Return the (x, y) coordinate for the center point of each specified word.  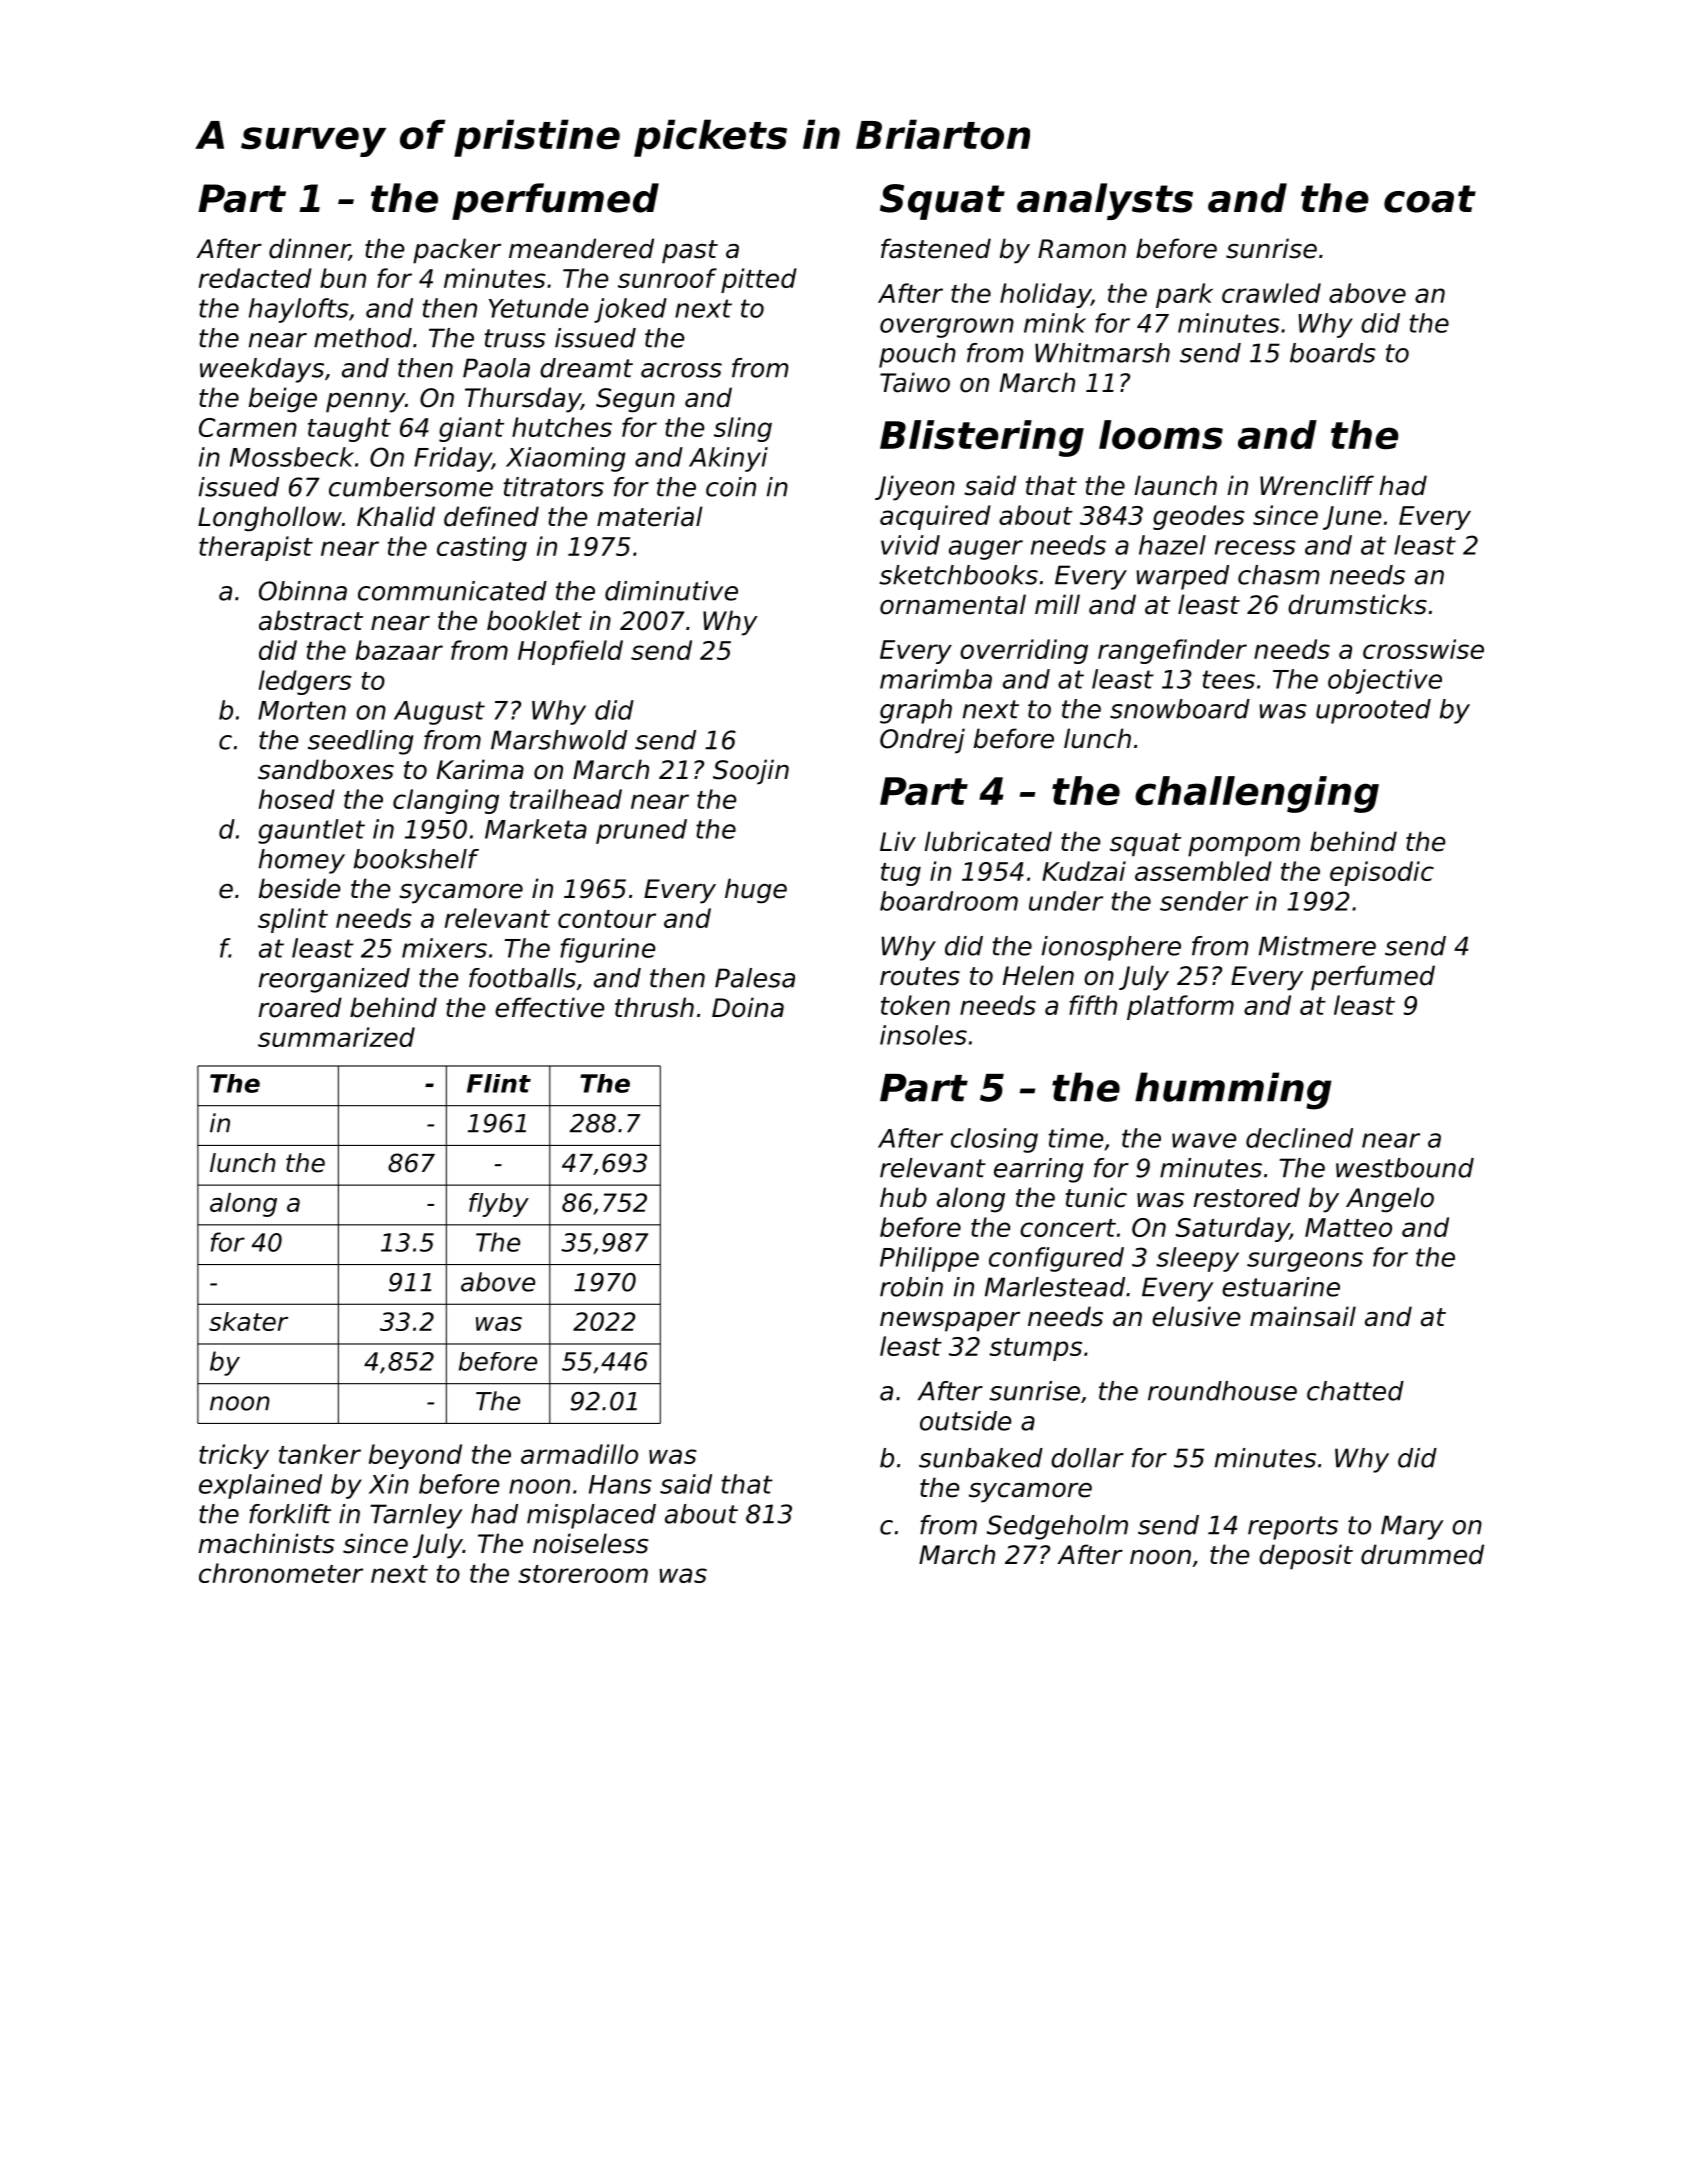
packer (457, 251)
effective (549, 1007)
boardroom (949, 901)
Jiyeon (915, 488)
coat (1430, 199)
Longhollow (270, 519)
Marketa (536, 829)
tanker (320, 1454)
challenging (1257, 794)
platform (1180, 1007)
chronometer (281, 1573)
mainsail (1303, 1316)
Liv (898, 841)
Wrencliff (1317, 485)
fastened (936, 248)
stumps (1035, 1349)
